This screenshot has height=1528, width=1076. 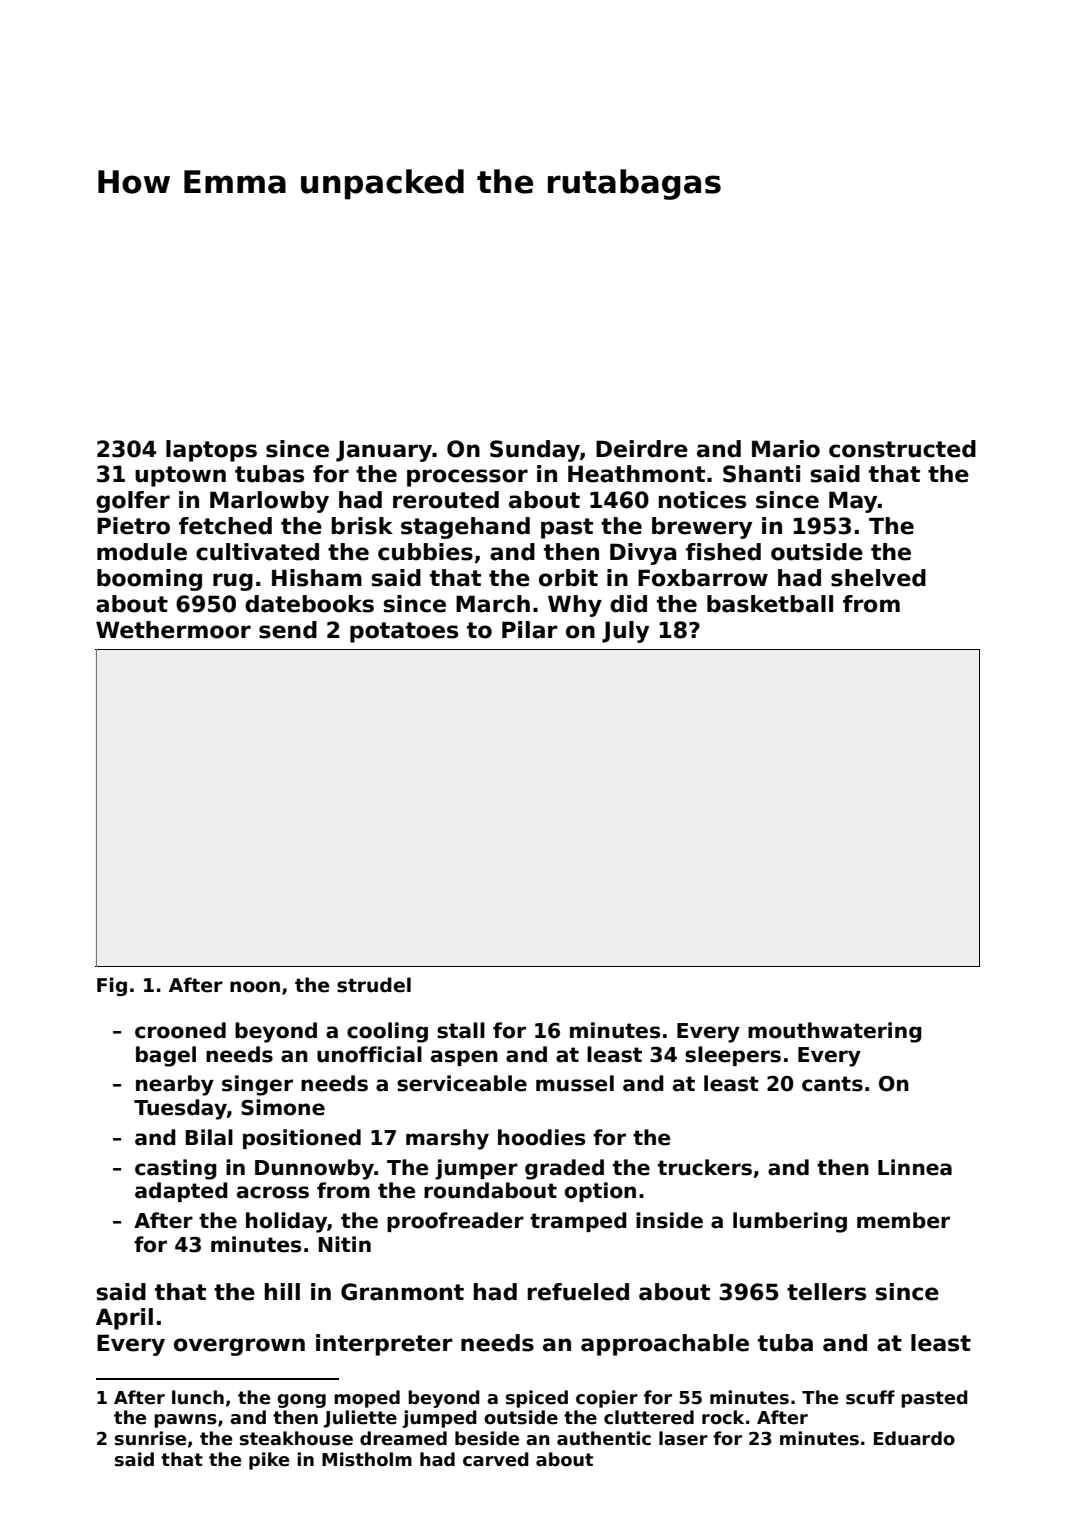 What do you see at coordinates (211, 451) in the screenshot?
I see `laptops` at bounding box center [211, 451].
